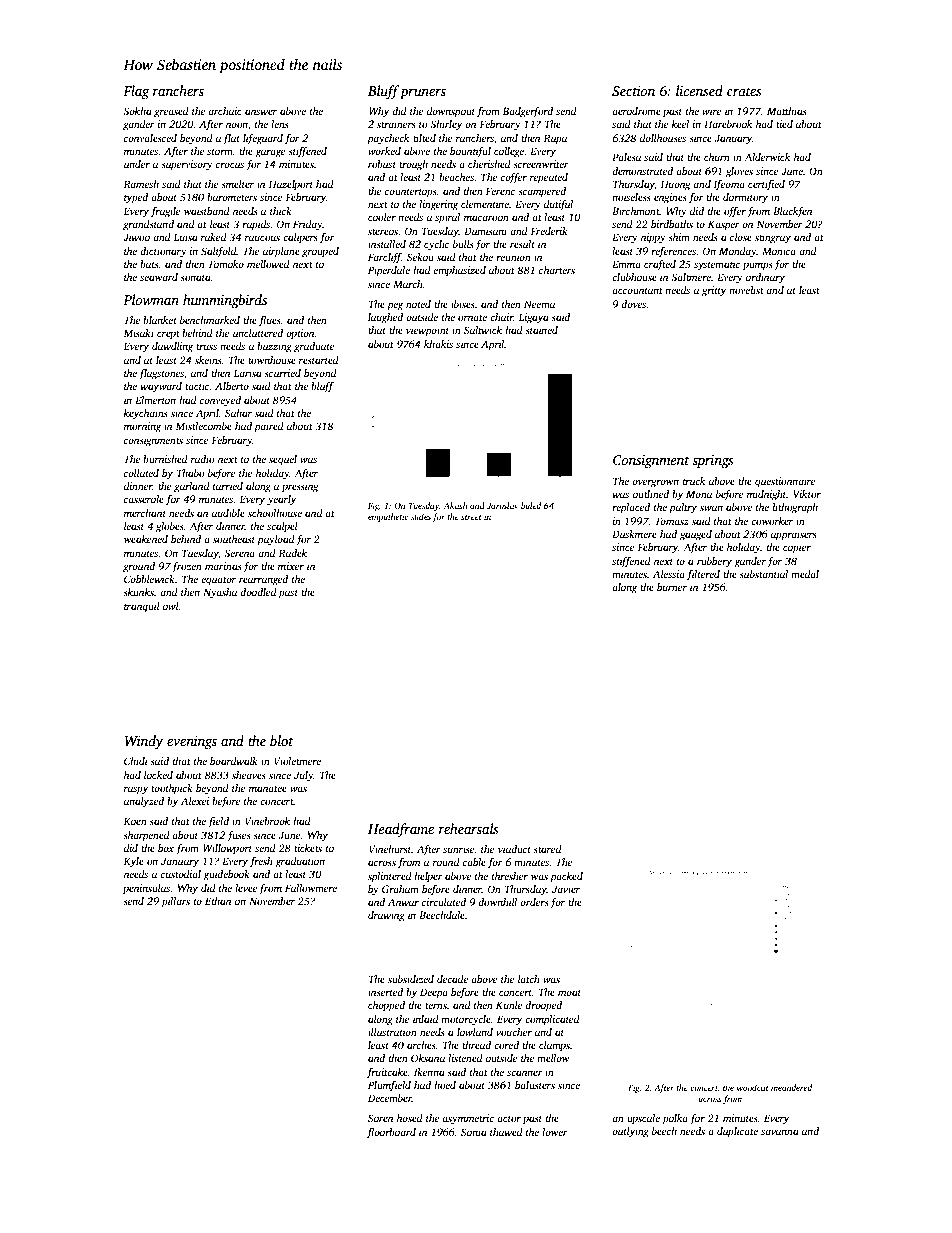 Image resolution: width=952 pixels, height=1233 pixels. Describe the element at coordinates (428, 1058) in the image. I see `Oksana` at that location.
